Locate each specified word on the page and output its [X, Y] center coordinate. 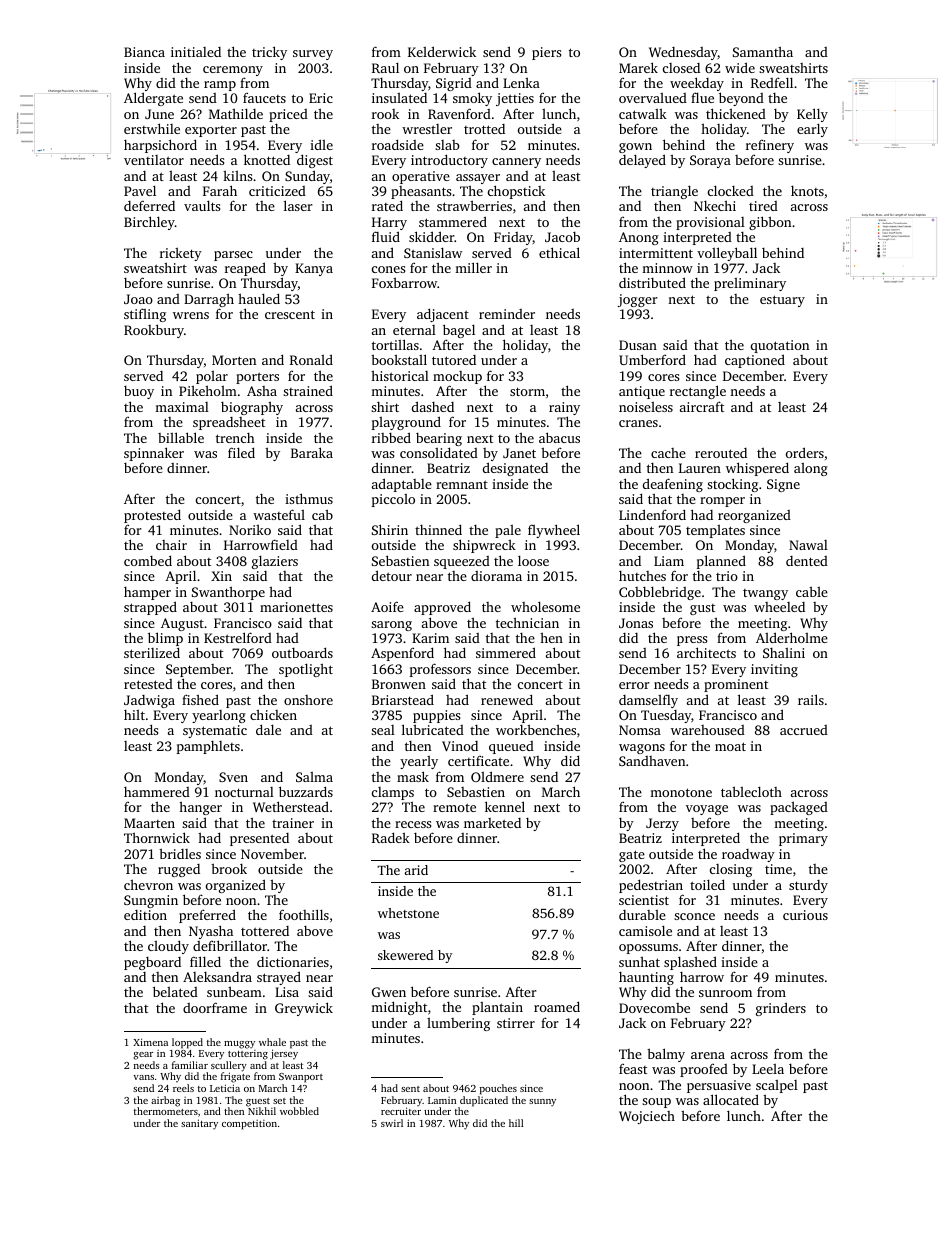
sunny [542, 1102]
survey [313, 55]
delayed [642, 161]
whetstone [408, 913]
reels [183, 1088]
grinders [781, 1009]
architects [706, 652]
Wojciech [647, 1117]
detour [392, 575]
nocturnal [244, 792]
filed [241, 452]
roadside [398, 144]
